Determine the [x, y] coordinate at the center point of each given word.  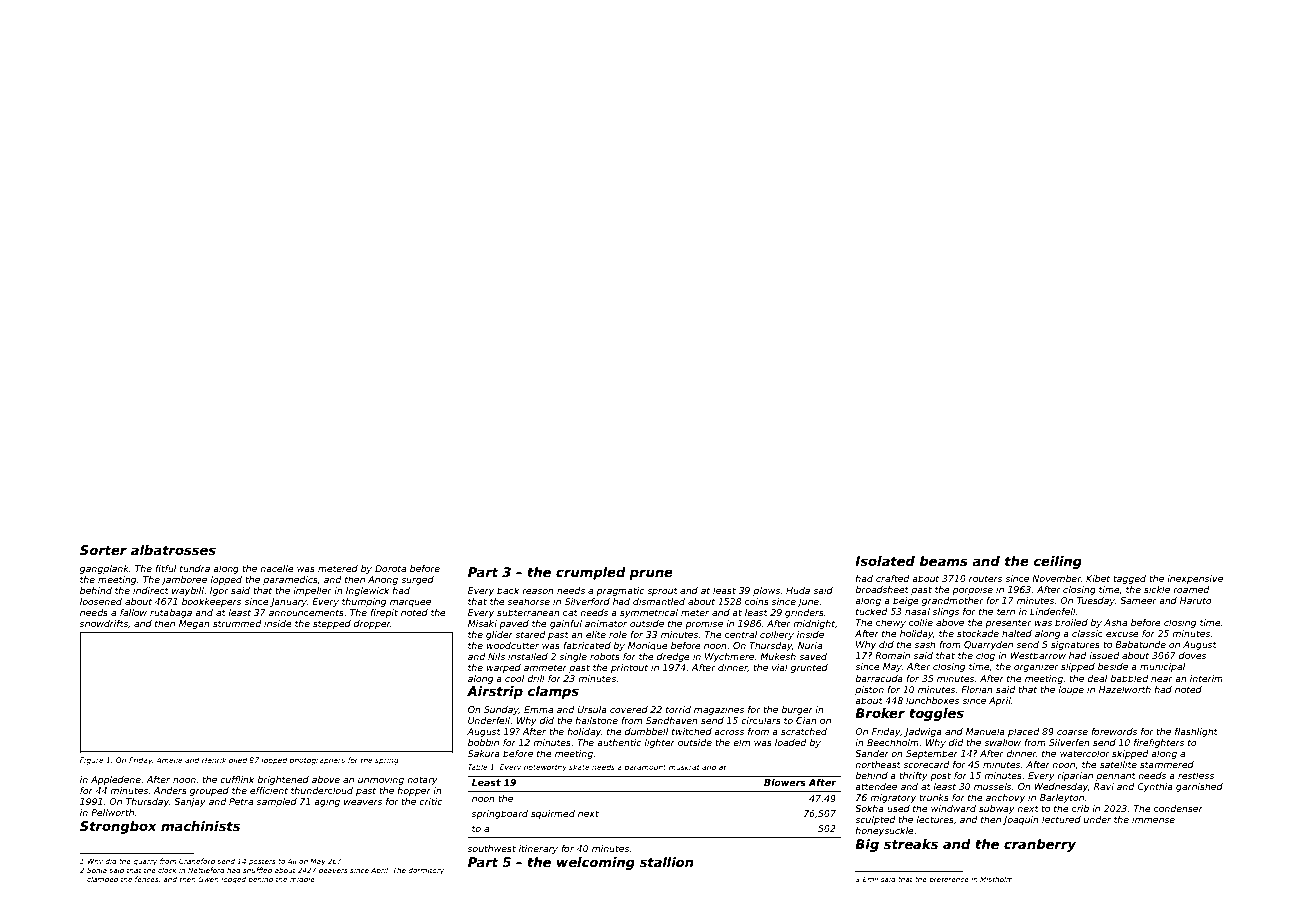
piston [869, 690]
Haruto [1196, 600]
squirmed [553, 814]
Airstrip [495, 692]
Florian [977, 689]
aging [327, 802]
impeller [312, 591]
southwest [492, 848]
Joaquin [1021, 820]
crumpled [591, 573]
